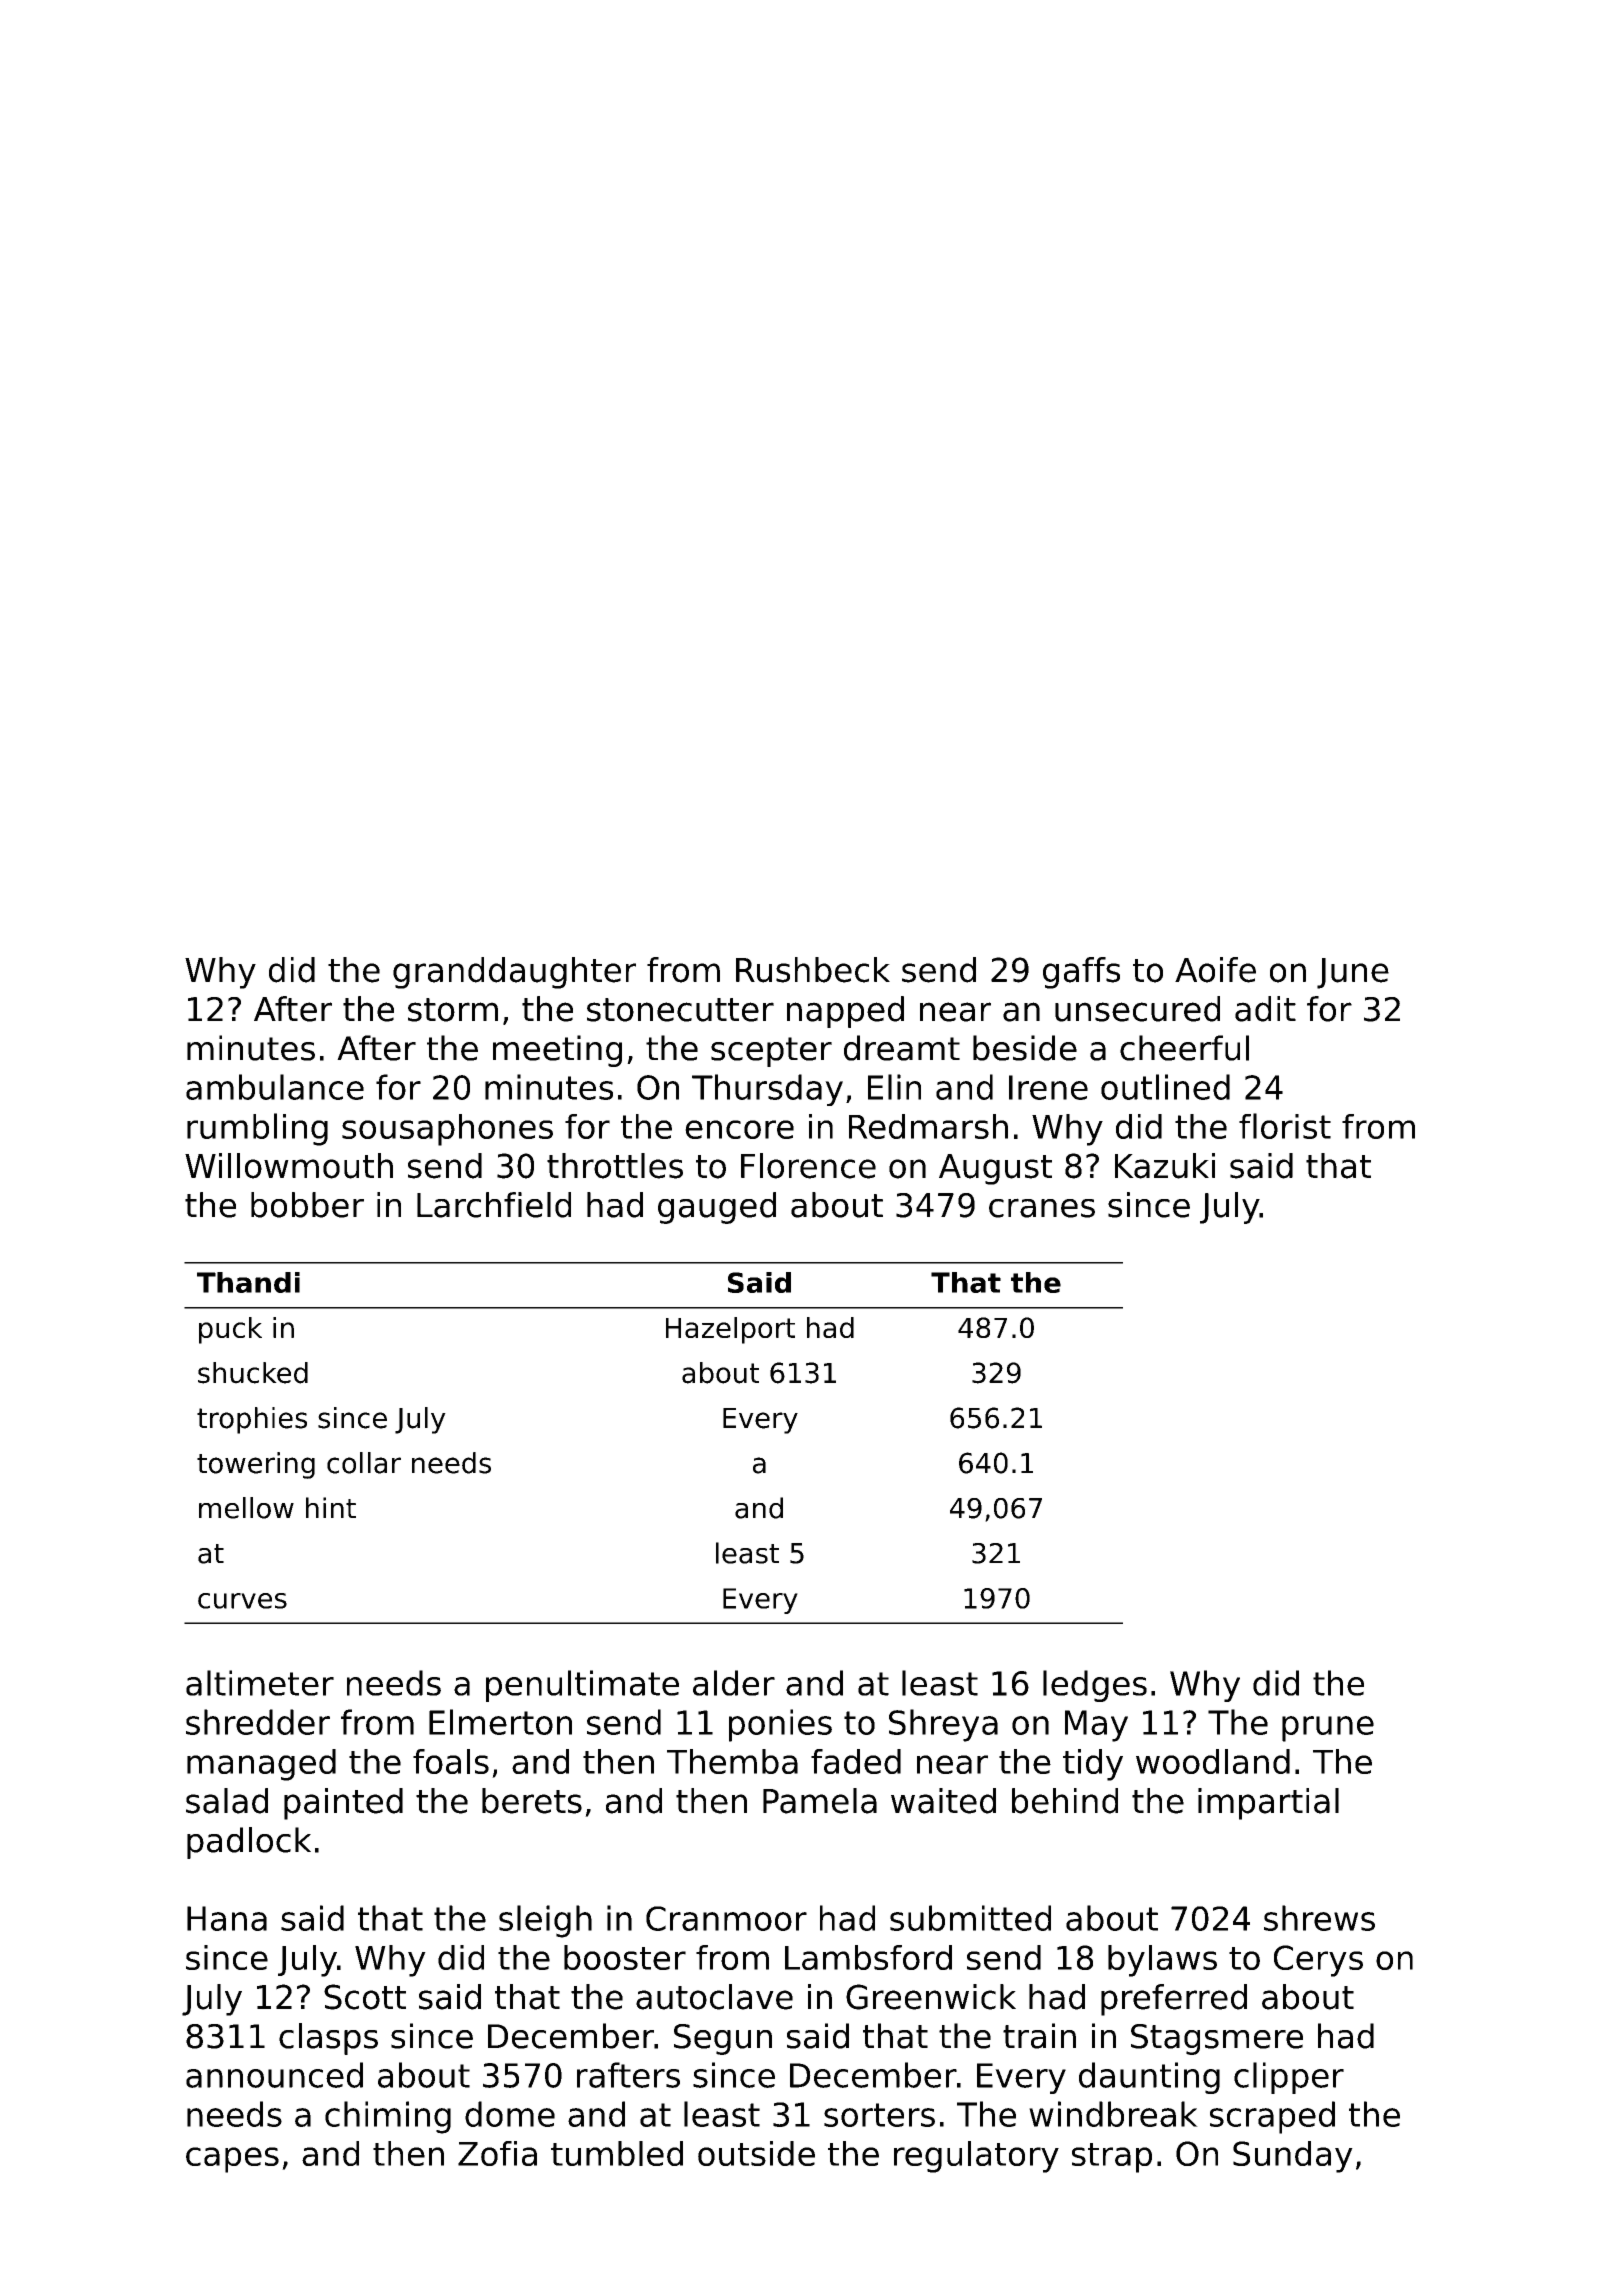 This screenshot has width=1620, height=2292. I want to click on trophies, so click(252, 1420).
